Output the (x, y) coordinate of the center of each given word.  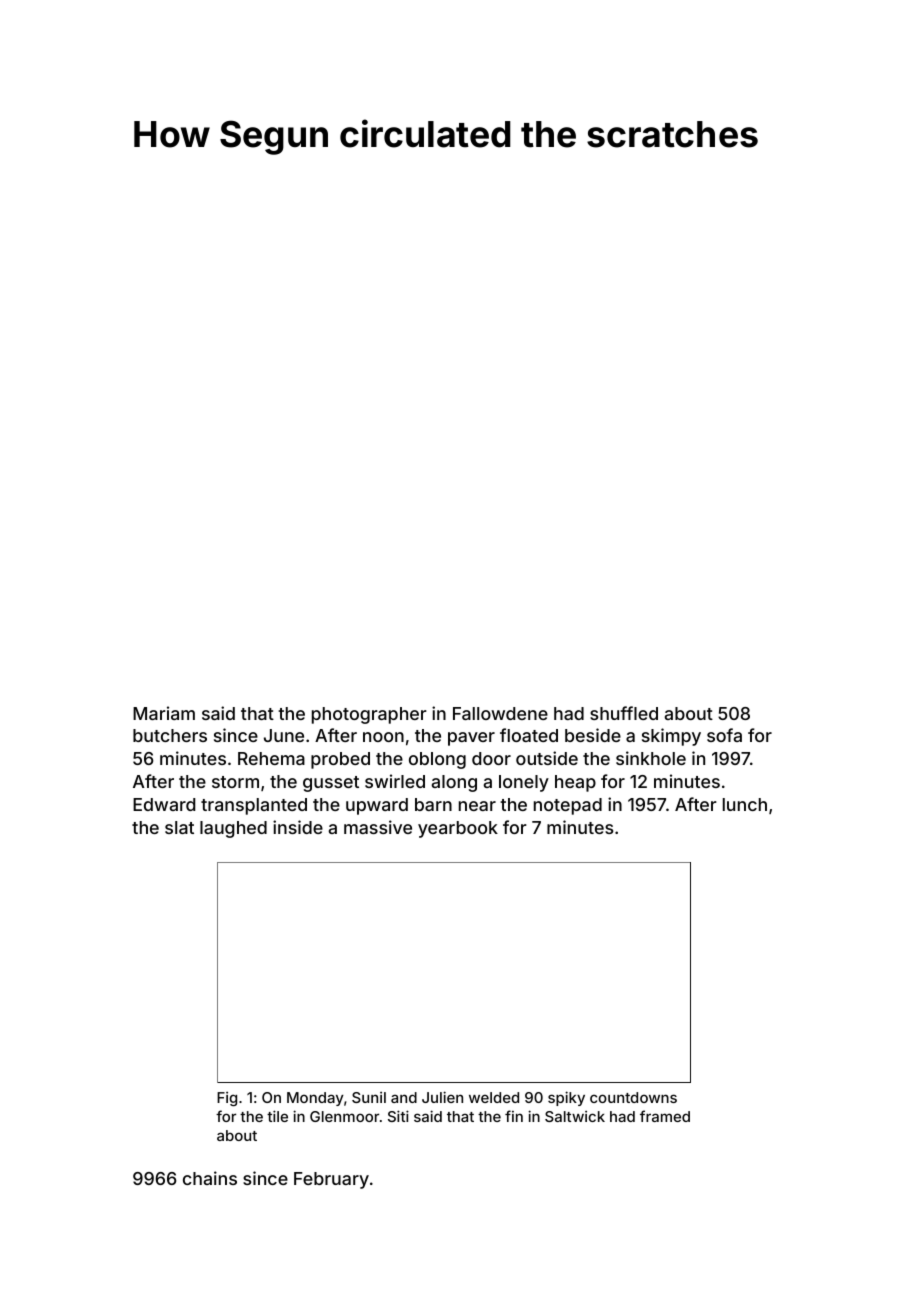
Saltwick (575, 1116)
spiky (566, 1098)
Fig (227, 1099)
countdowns (633, 1097)
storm (235, 782)
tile (277, 1116)
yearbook (458, 829)
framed (665, 1116)
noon (383, 737)
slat (179, 827)
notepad (568, 806)
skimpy (671, 737)
